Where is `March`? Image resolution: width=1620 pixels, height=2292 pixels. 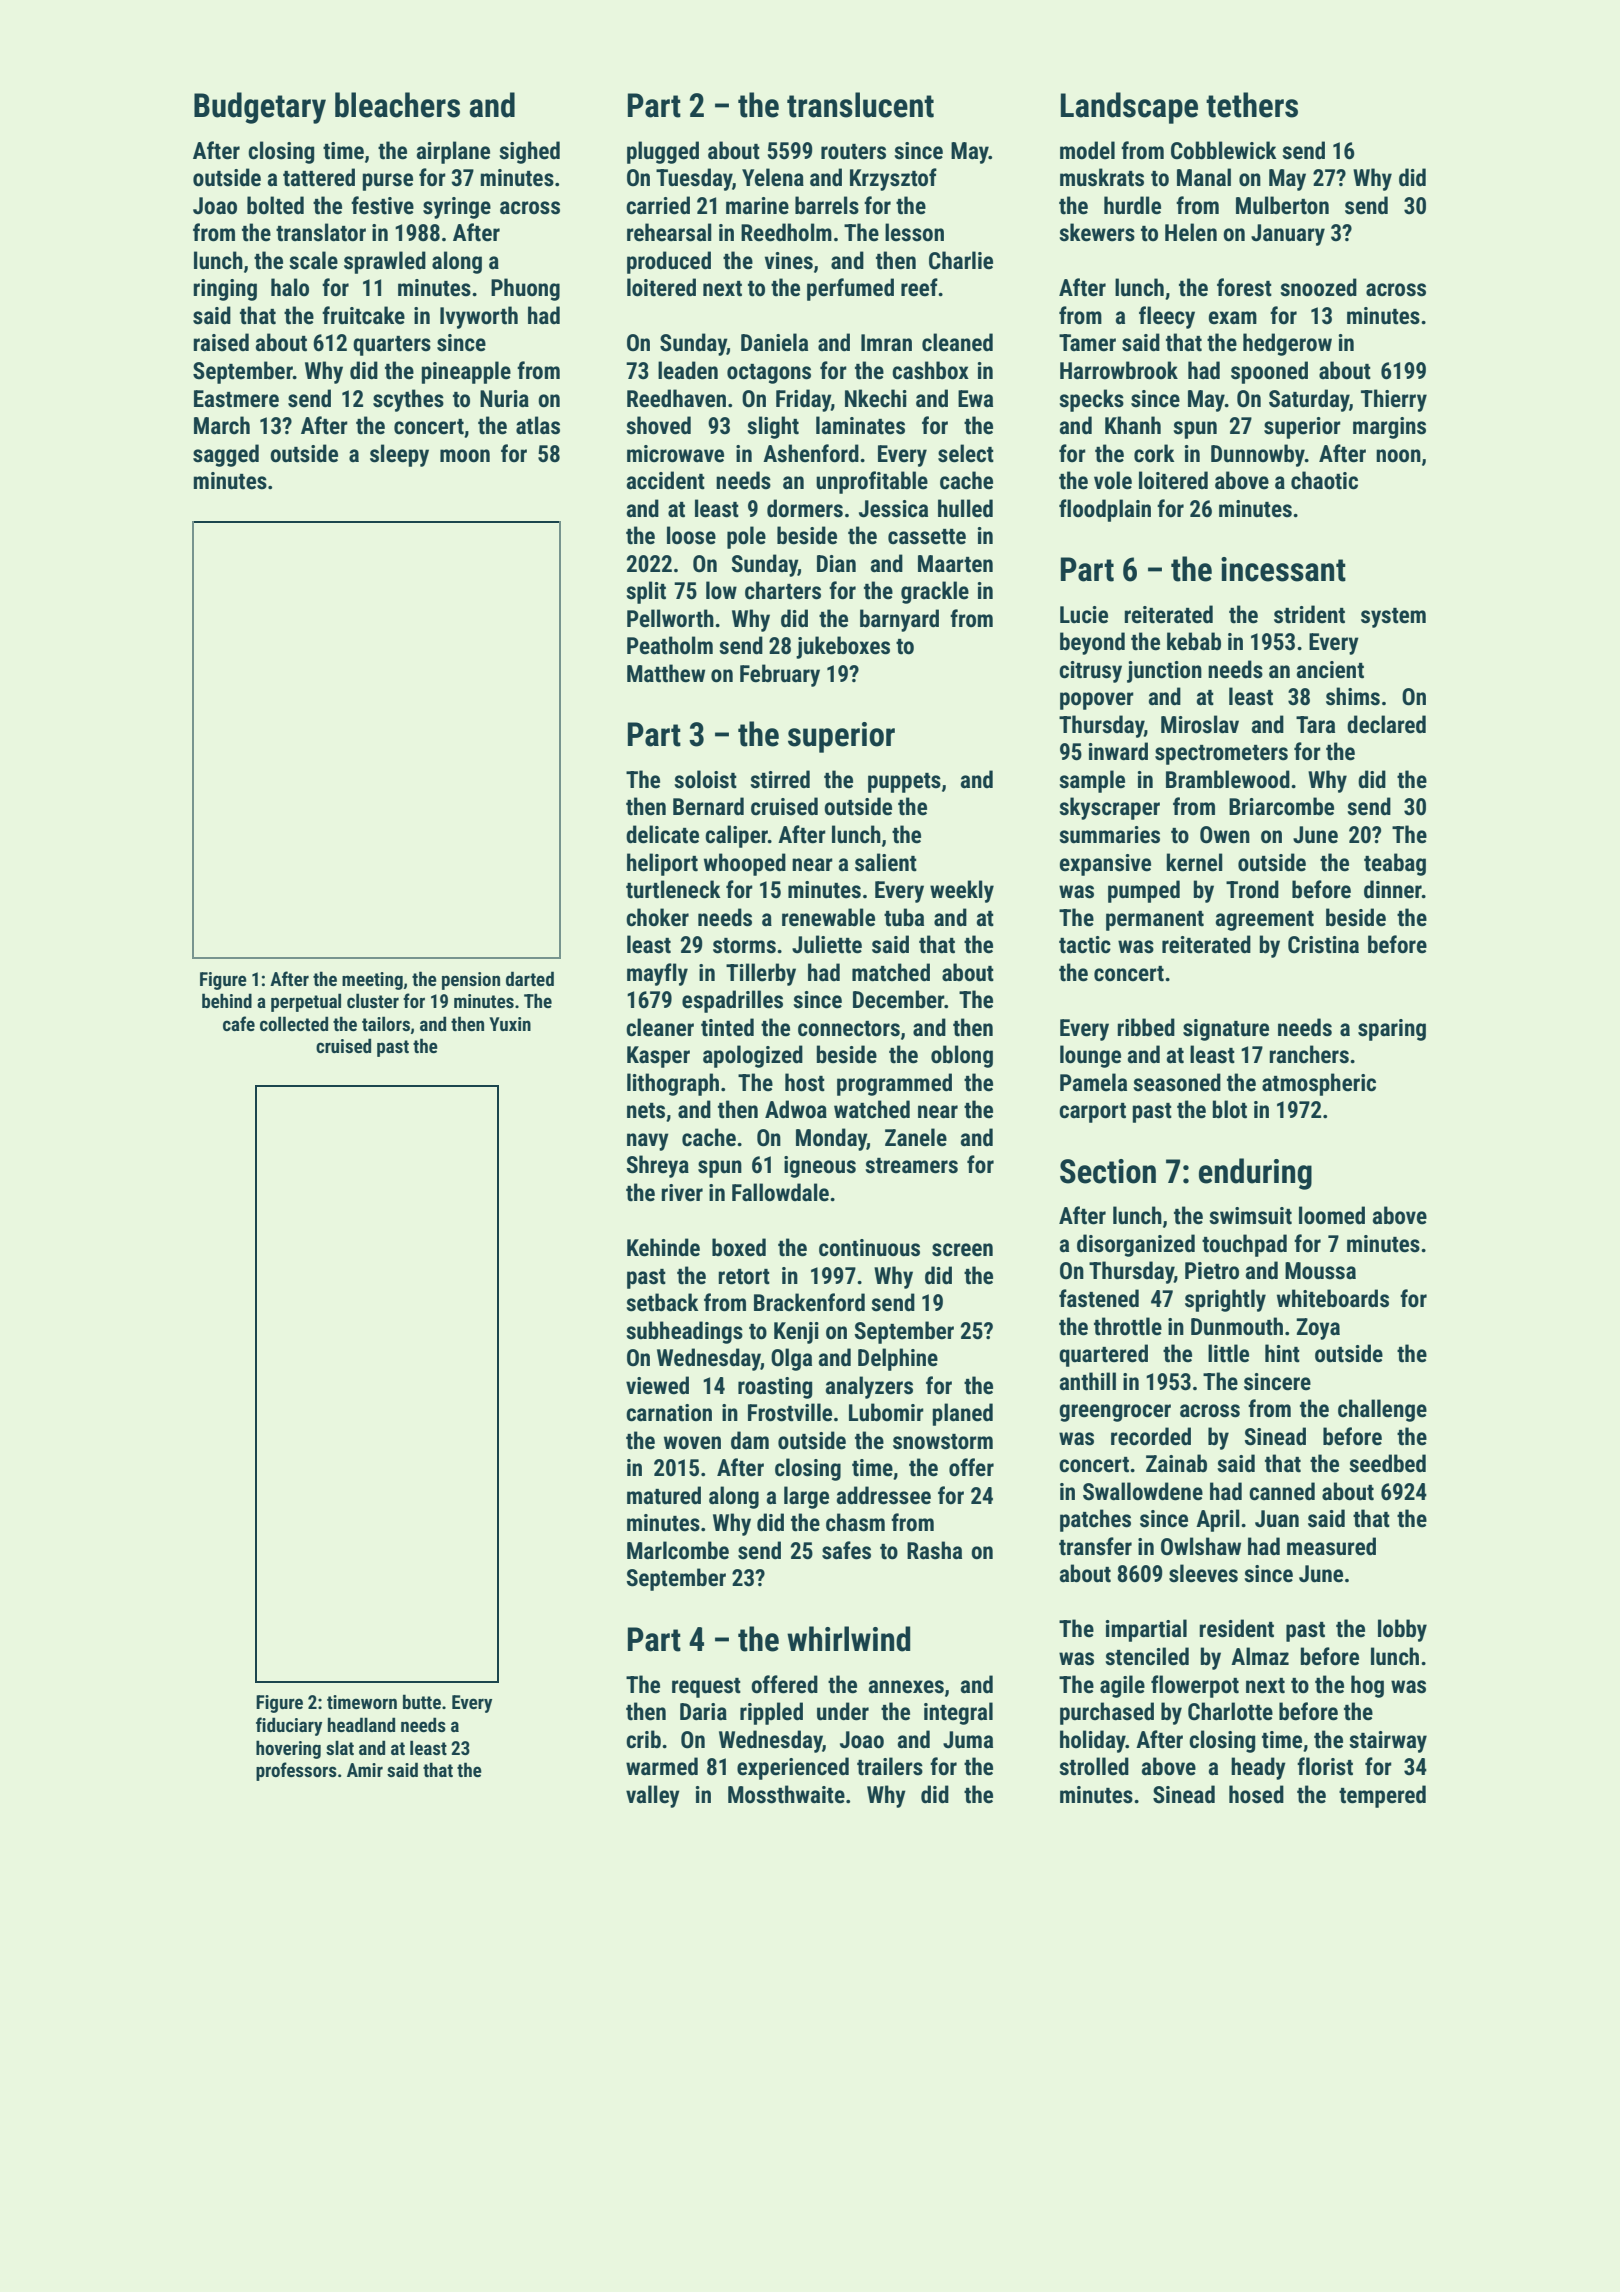 March is located at coordinates (222, 425).
